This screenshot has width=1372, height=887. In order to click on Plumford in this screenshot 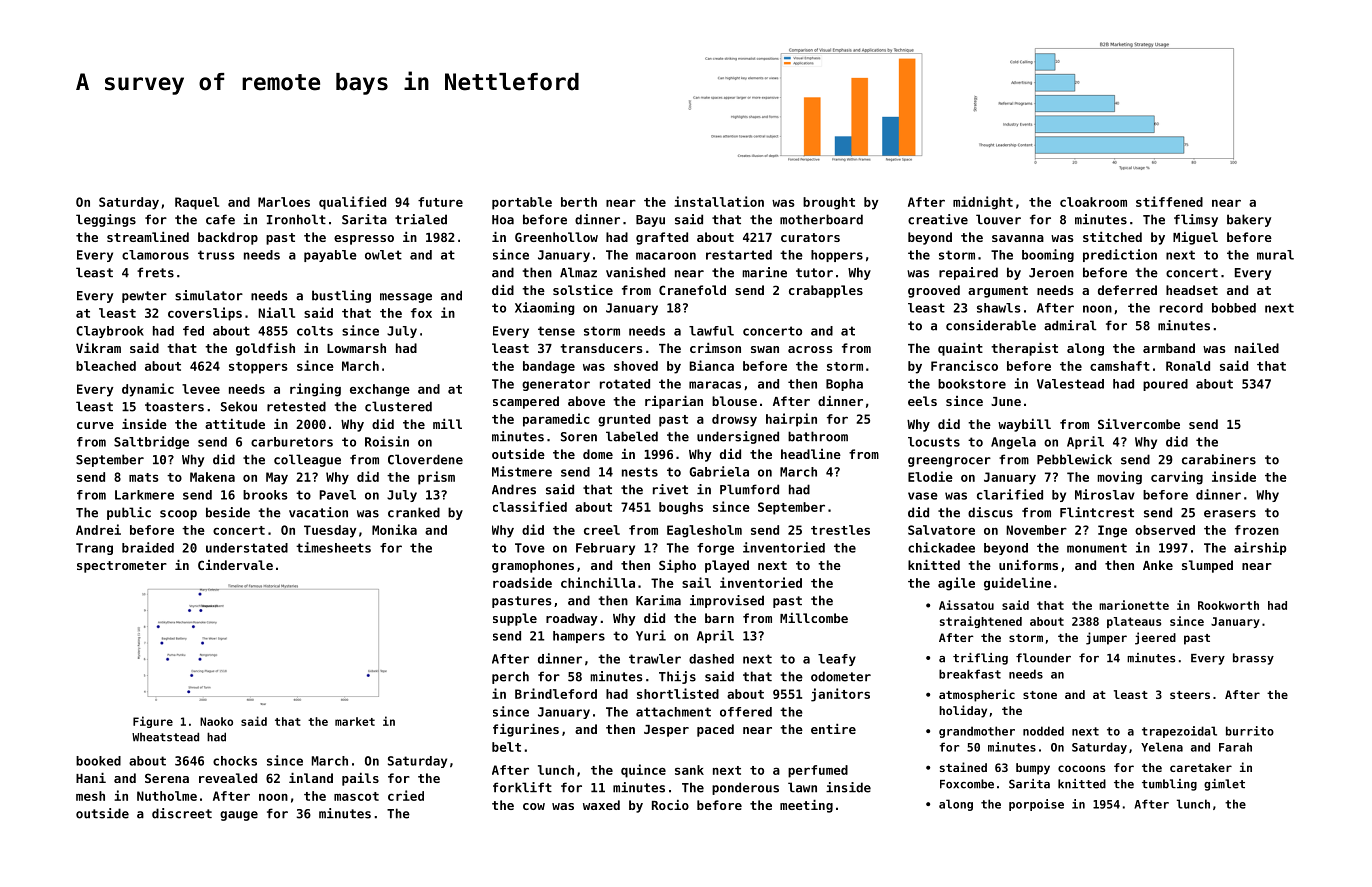, I will do `click(749, 489)`.
